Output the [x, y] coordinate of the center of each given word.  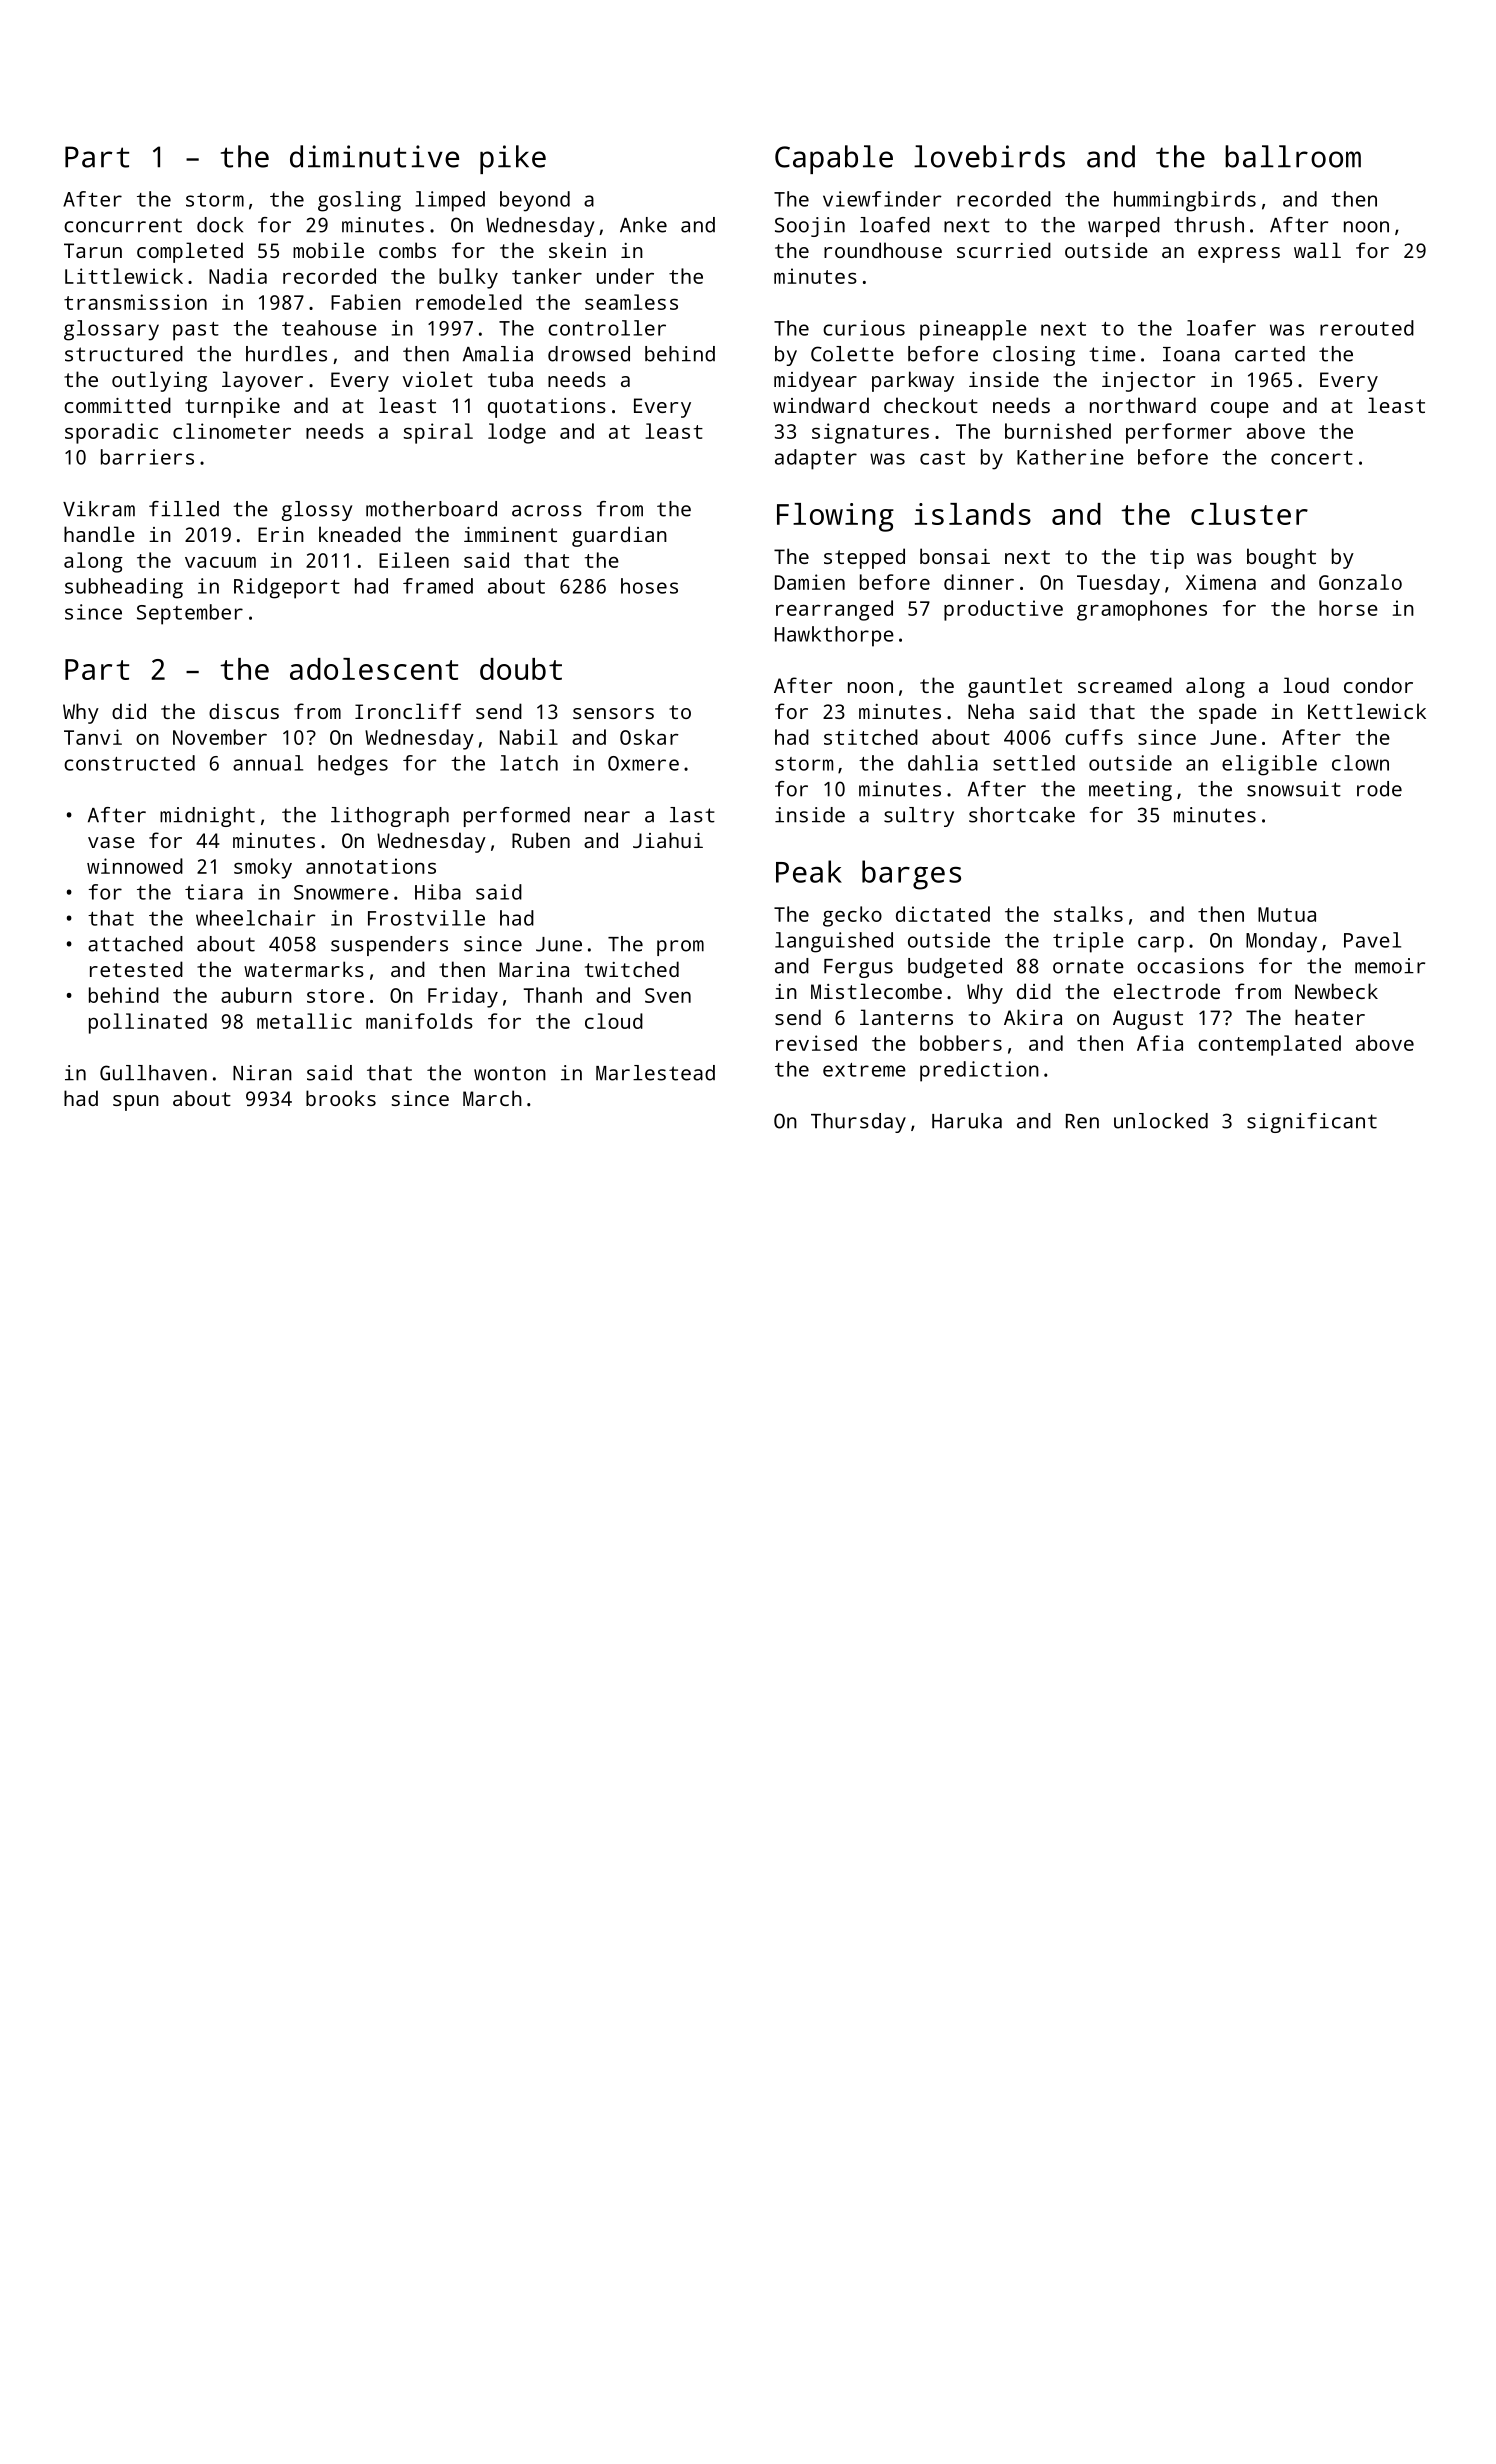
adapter [816, 459]
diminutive [374, 156]
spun [136, 1103]
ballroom [1293, 156]
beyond [535, 201]
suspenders [389, 946]
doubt [521, 669]
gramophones [1142, 610]
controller [607, 328]
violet [438, 379]
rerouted [1367, 328]
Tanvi [93, 737]
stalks [1088, 914]
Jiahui [668, 840]
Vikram [99, 509]
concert [1312, 458]
